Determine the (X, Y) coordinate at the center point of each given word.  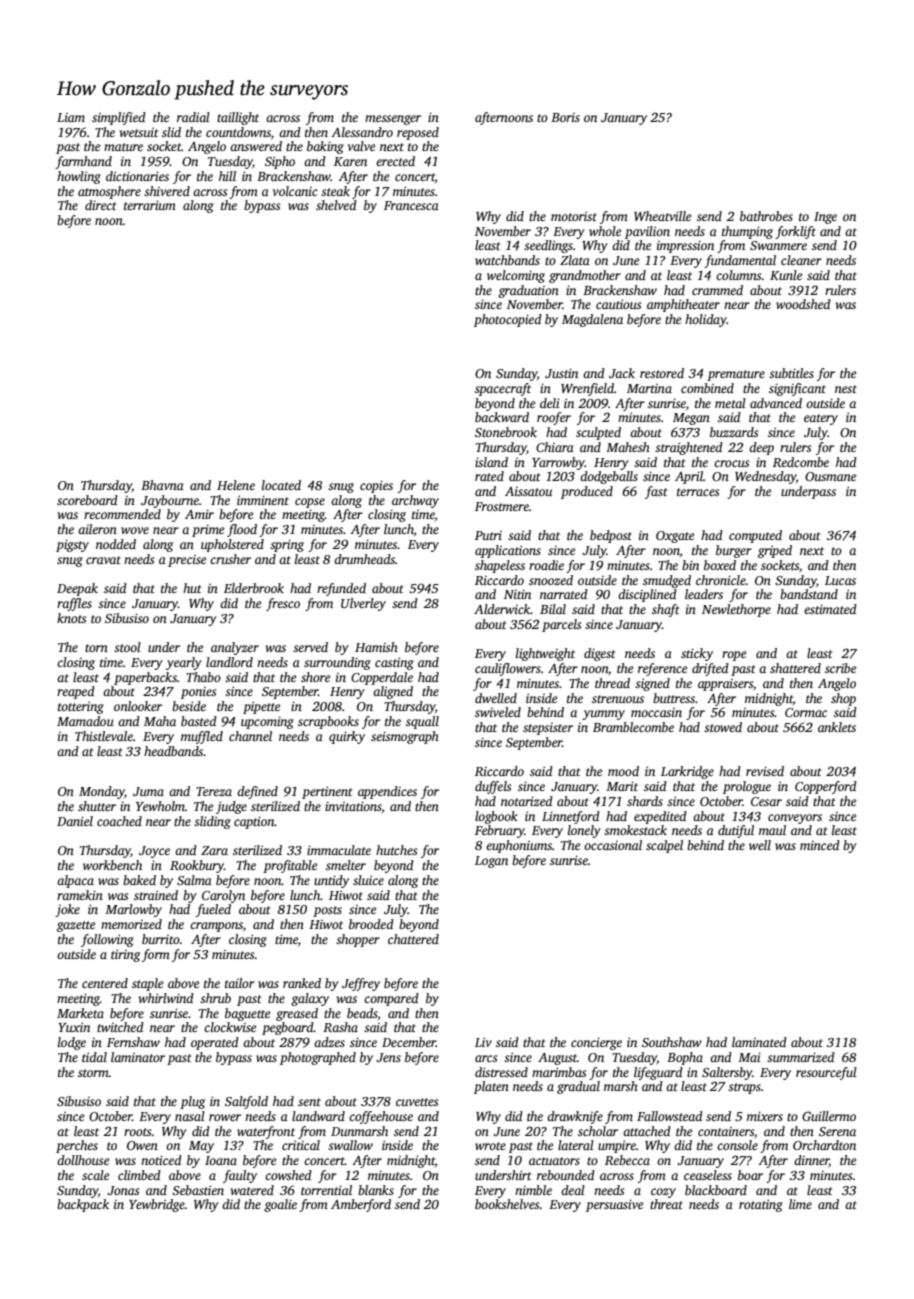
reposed (418, 133)
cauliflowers (508, 669)
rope (734, 656)
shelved (336, 205)
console (737, 1145)
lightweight (545, 654)
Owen (142, 1145)
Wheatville (662, 216)
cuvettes (417, 1102)
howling (79, 177)
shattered (795, 668)
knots (71, 618)
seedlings (548, 246)
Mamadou (85, 721)
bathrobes (766, 216)
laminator (138, 1057)
